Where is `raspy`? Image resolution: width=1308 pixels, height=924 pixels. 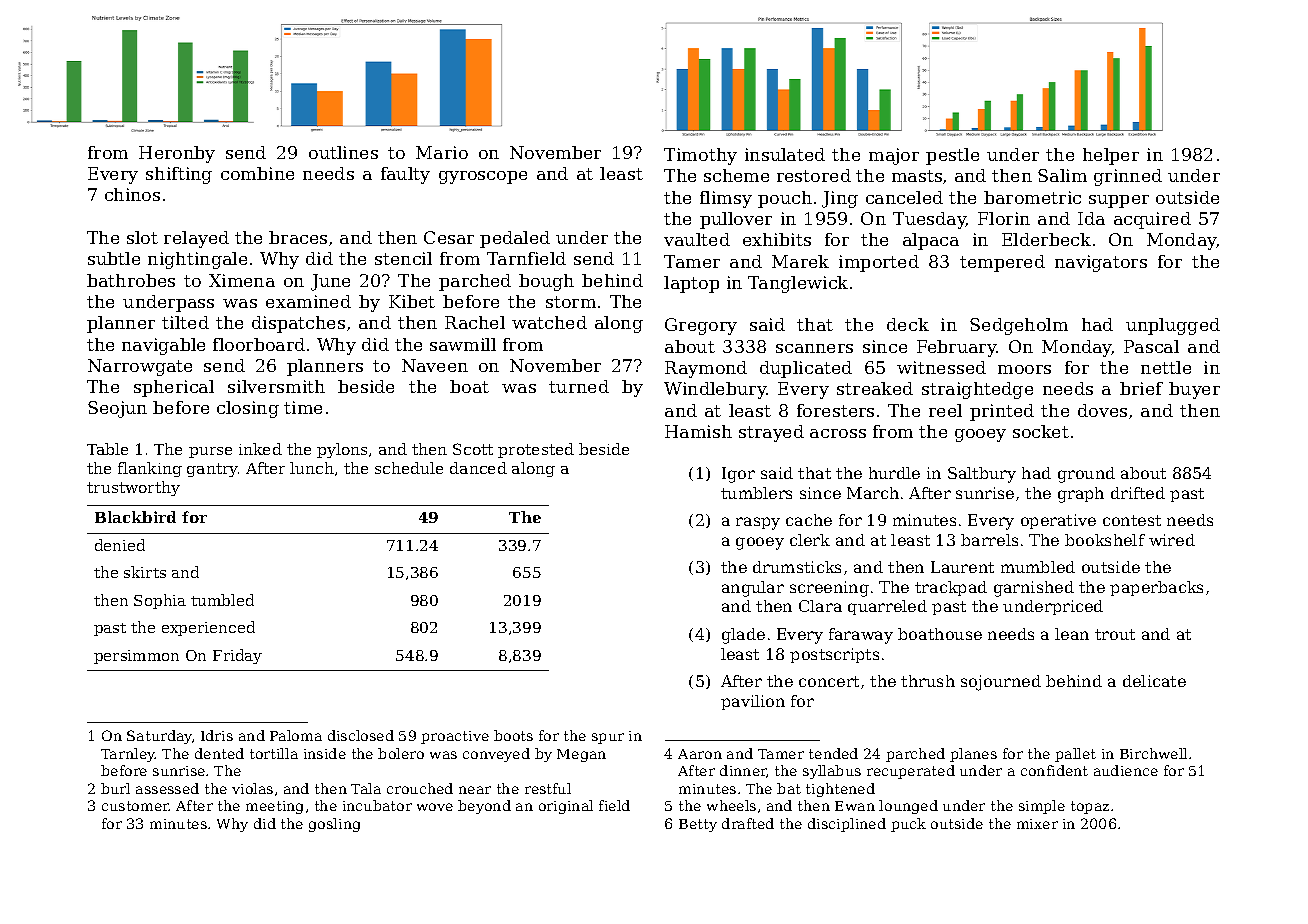 raspy is located at coordinates (758, 523).
